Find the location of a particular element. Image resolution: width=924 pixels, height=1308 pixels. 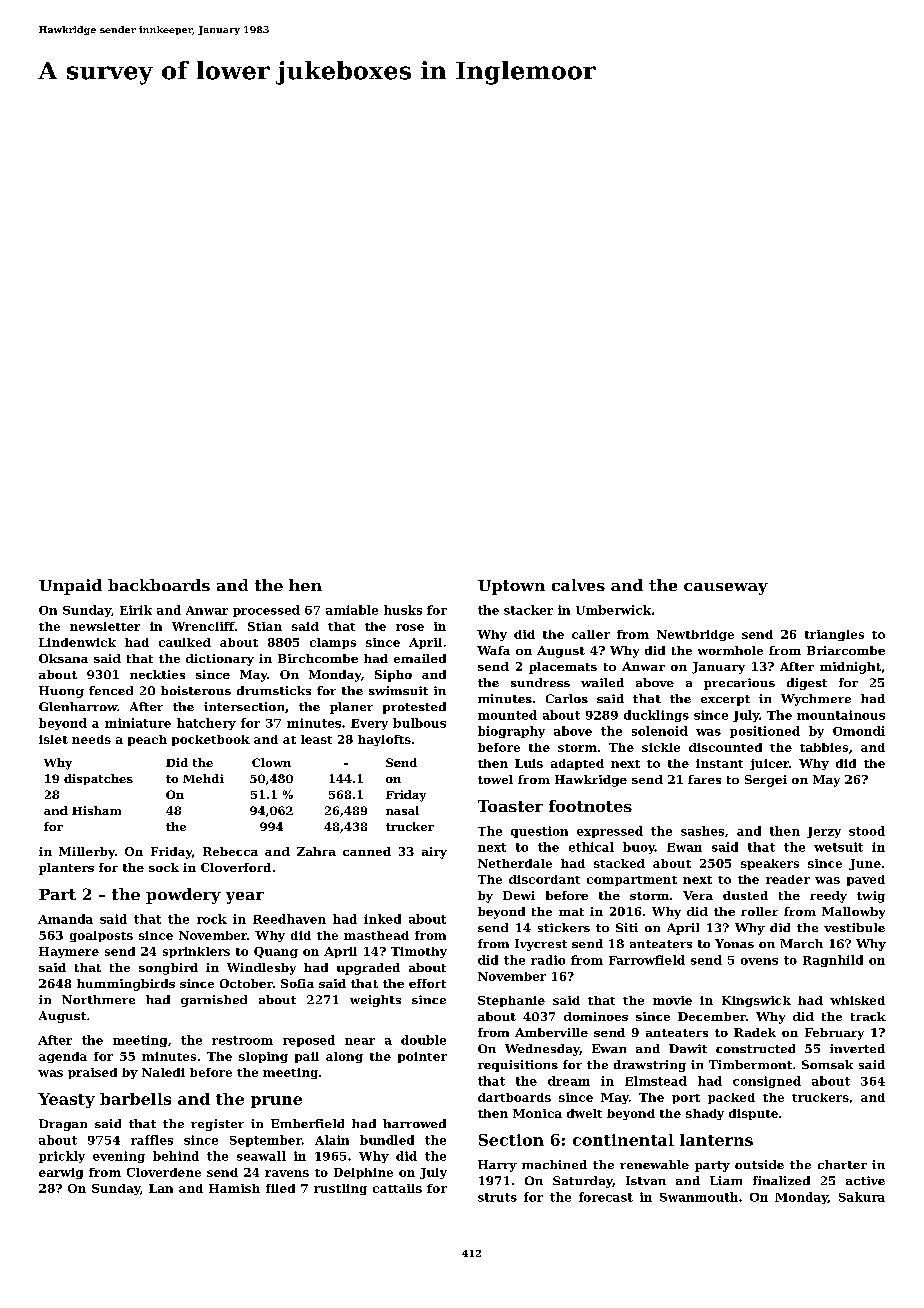

Newtbridge is located at coordinates (695, 635).
